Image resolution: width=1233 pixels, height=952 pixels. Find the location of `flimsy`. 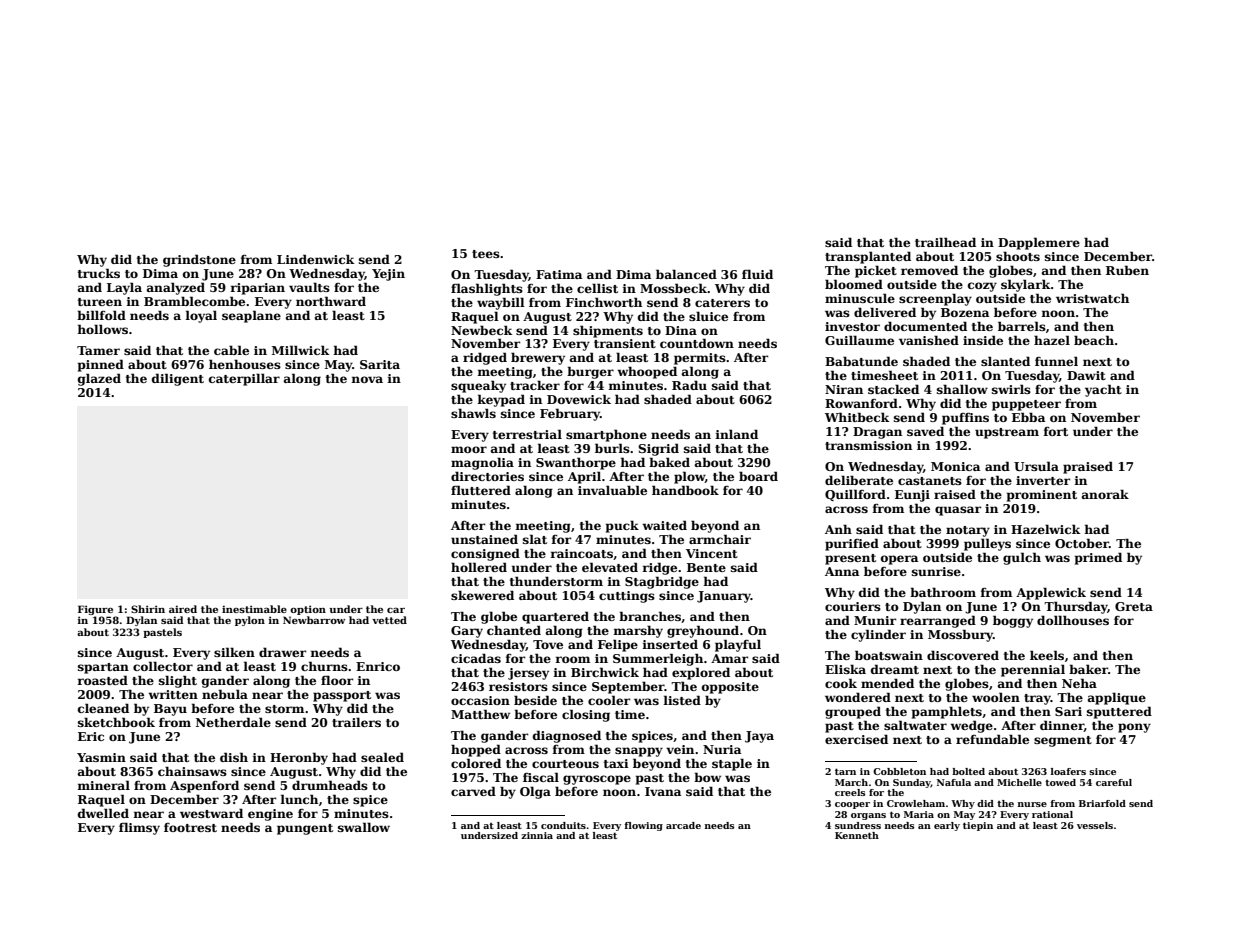

flimsy is located at coordinates (139, 828).
